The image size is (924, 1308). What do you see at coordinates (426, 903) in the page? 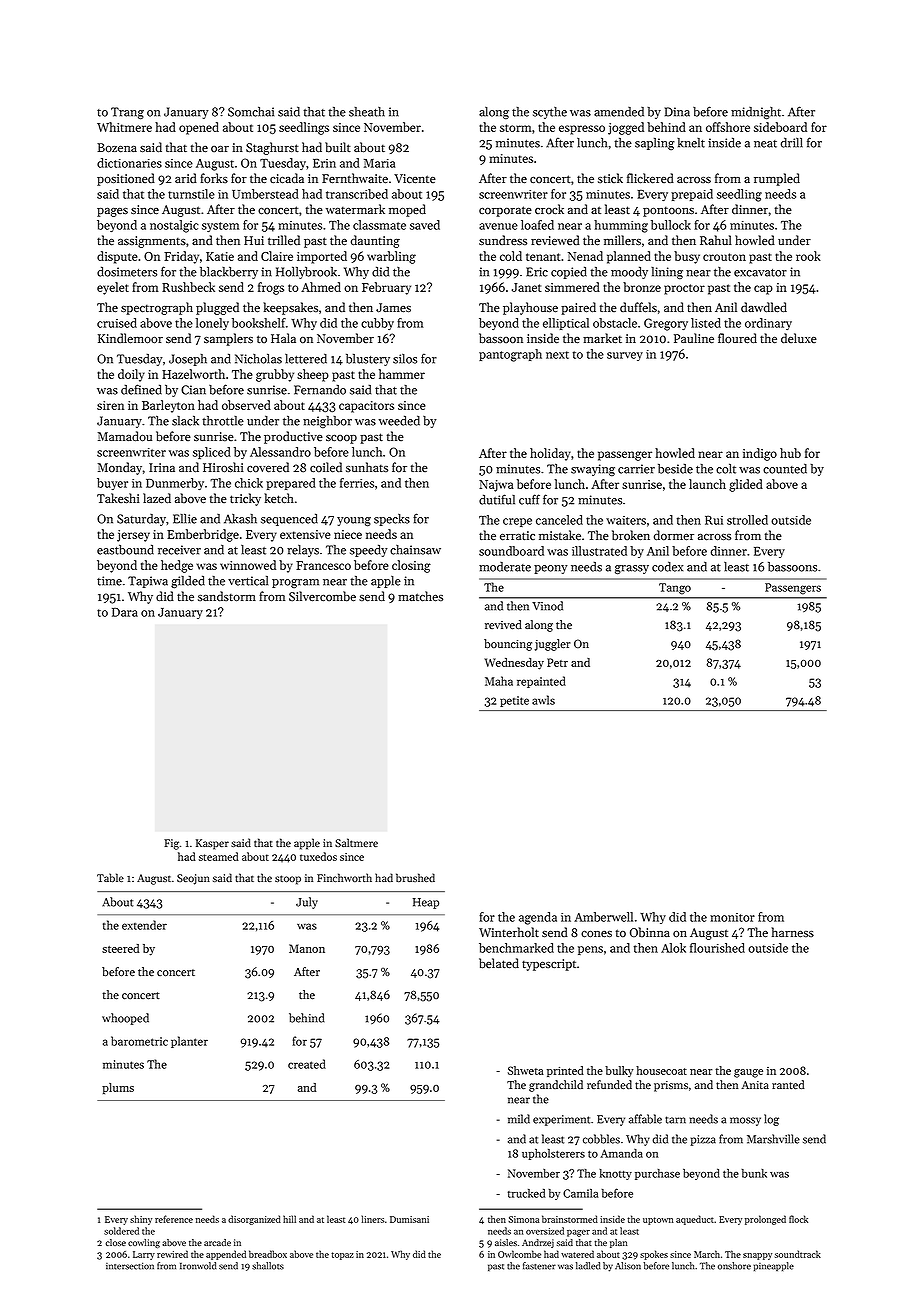
I see `Heap` at bounding box center [426, 903].
